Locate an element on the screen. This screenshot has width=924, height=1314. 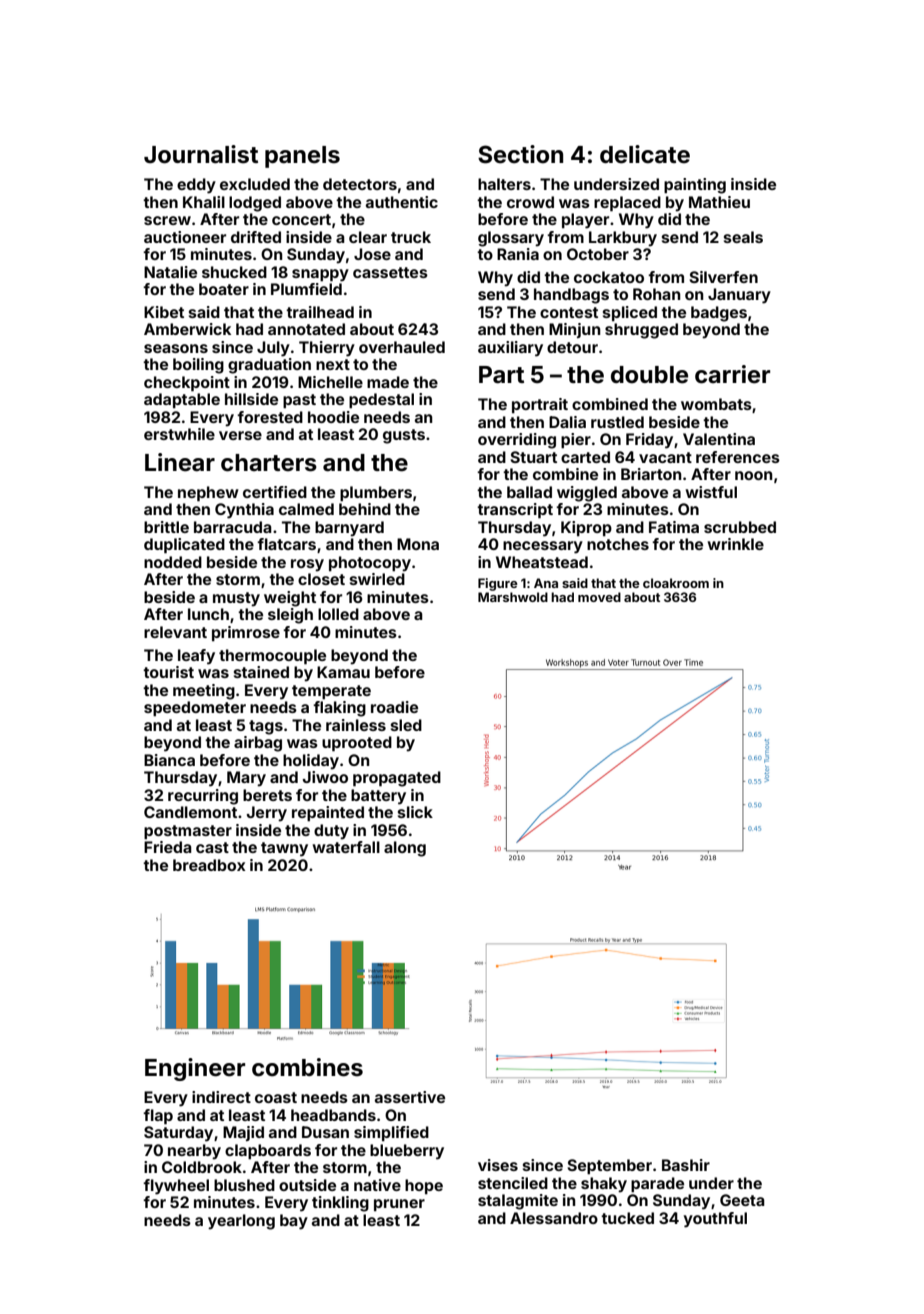
auxiliary is located at coordinates (510, 349).
